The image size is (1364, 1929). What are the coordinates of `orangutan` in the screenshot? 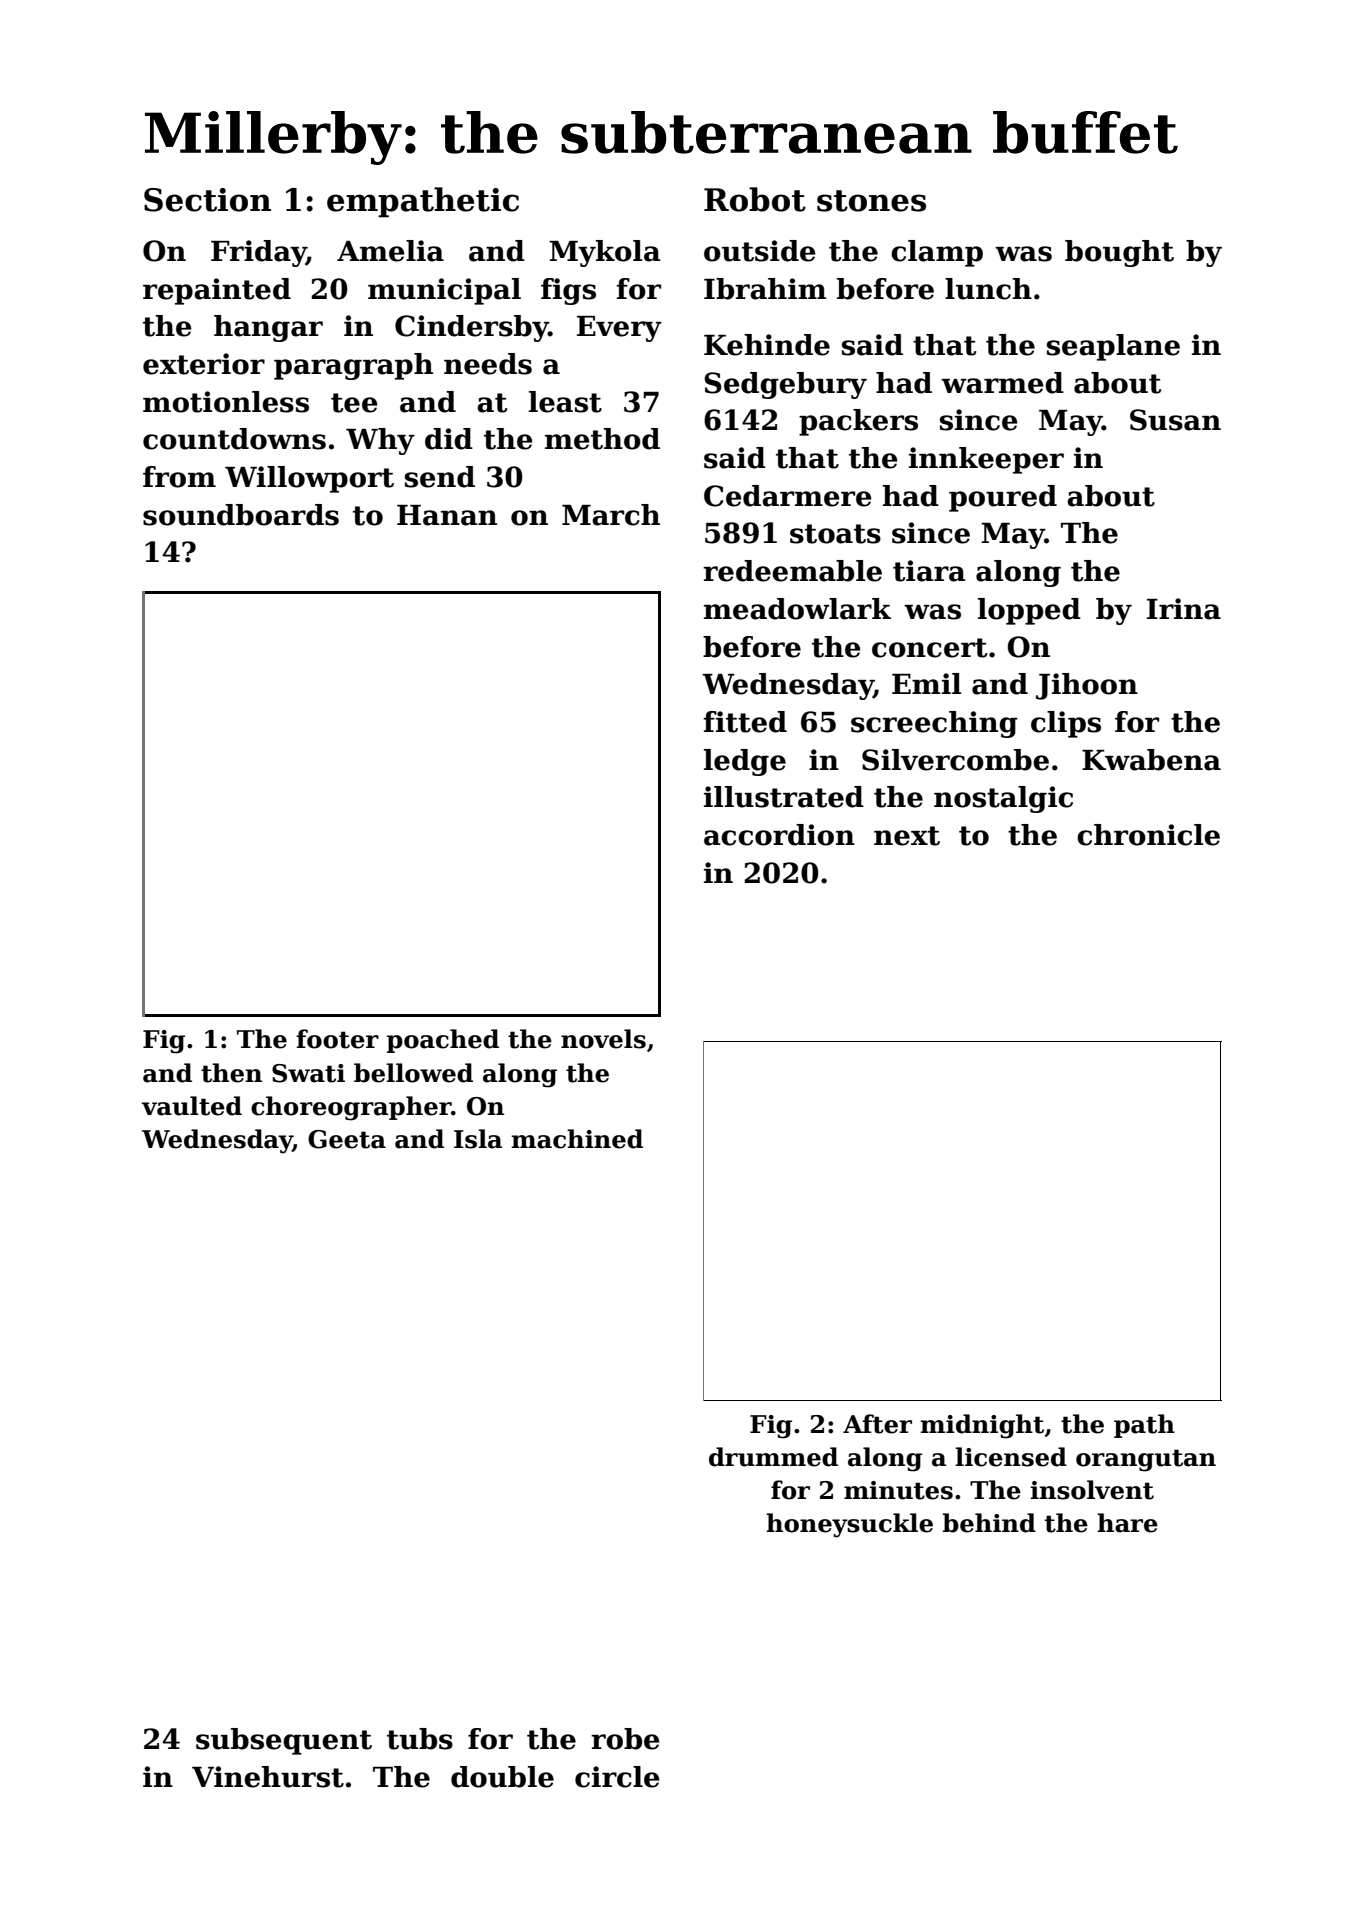 It's located at (1146, 1460).
